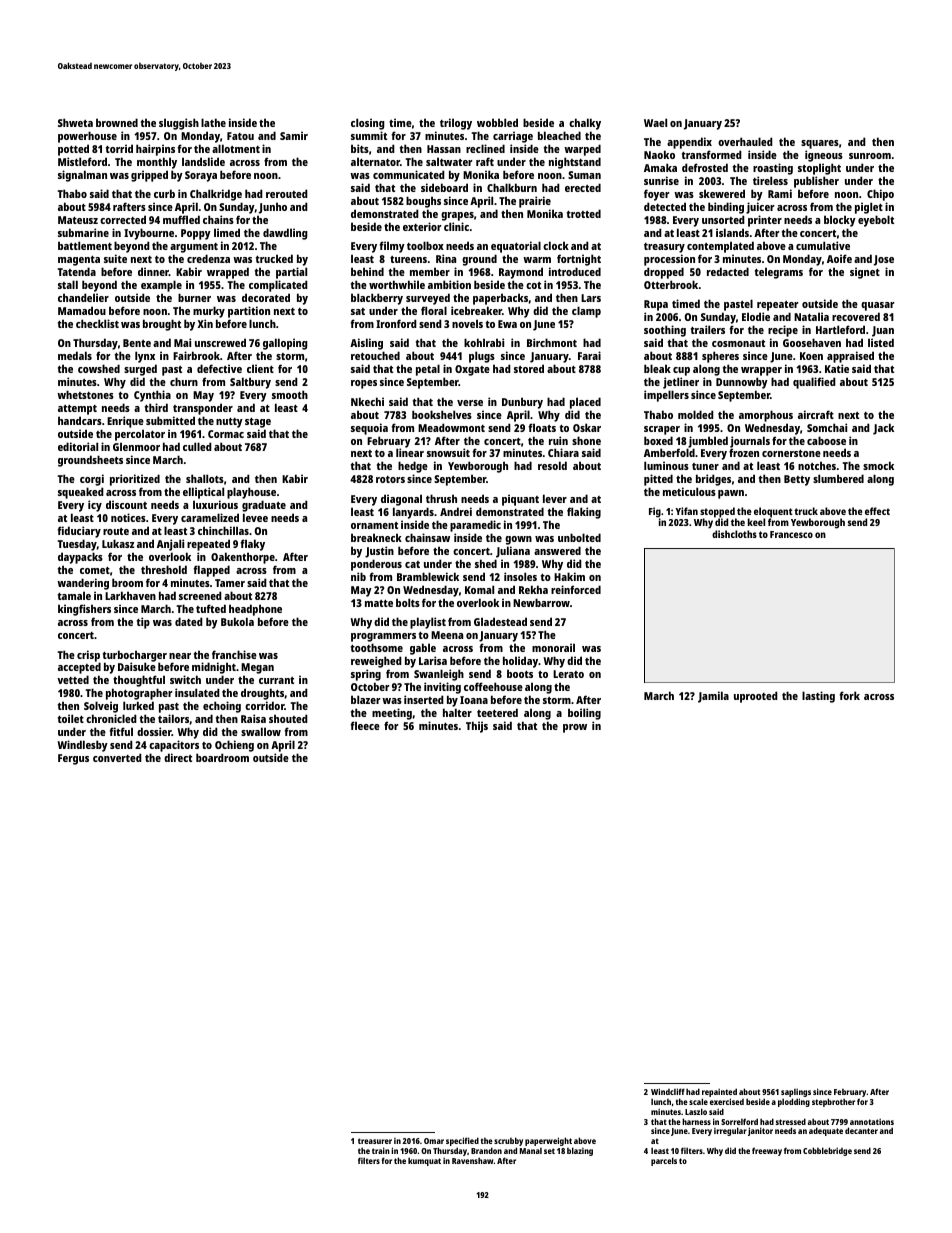 This screenshot has width=952, height=1233. I want to click on repainted, so click(719, 1092).
